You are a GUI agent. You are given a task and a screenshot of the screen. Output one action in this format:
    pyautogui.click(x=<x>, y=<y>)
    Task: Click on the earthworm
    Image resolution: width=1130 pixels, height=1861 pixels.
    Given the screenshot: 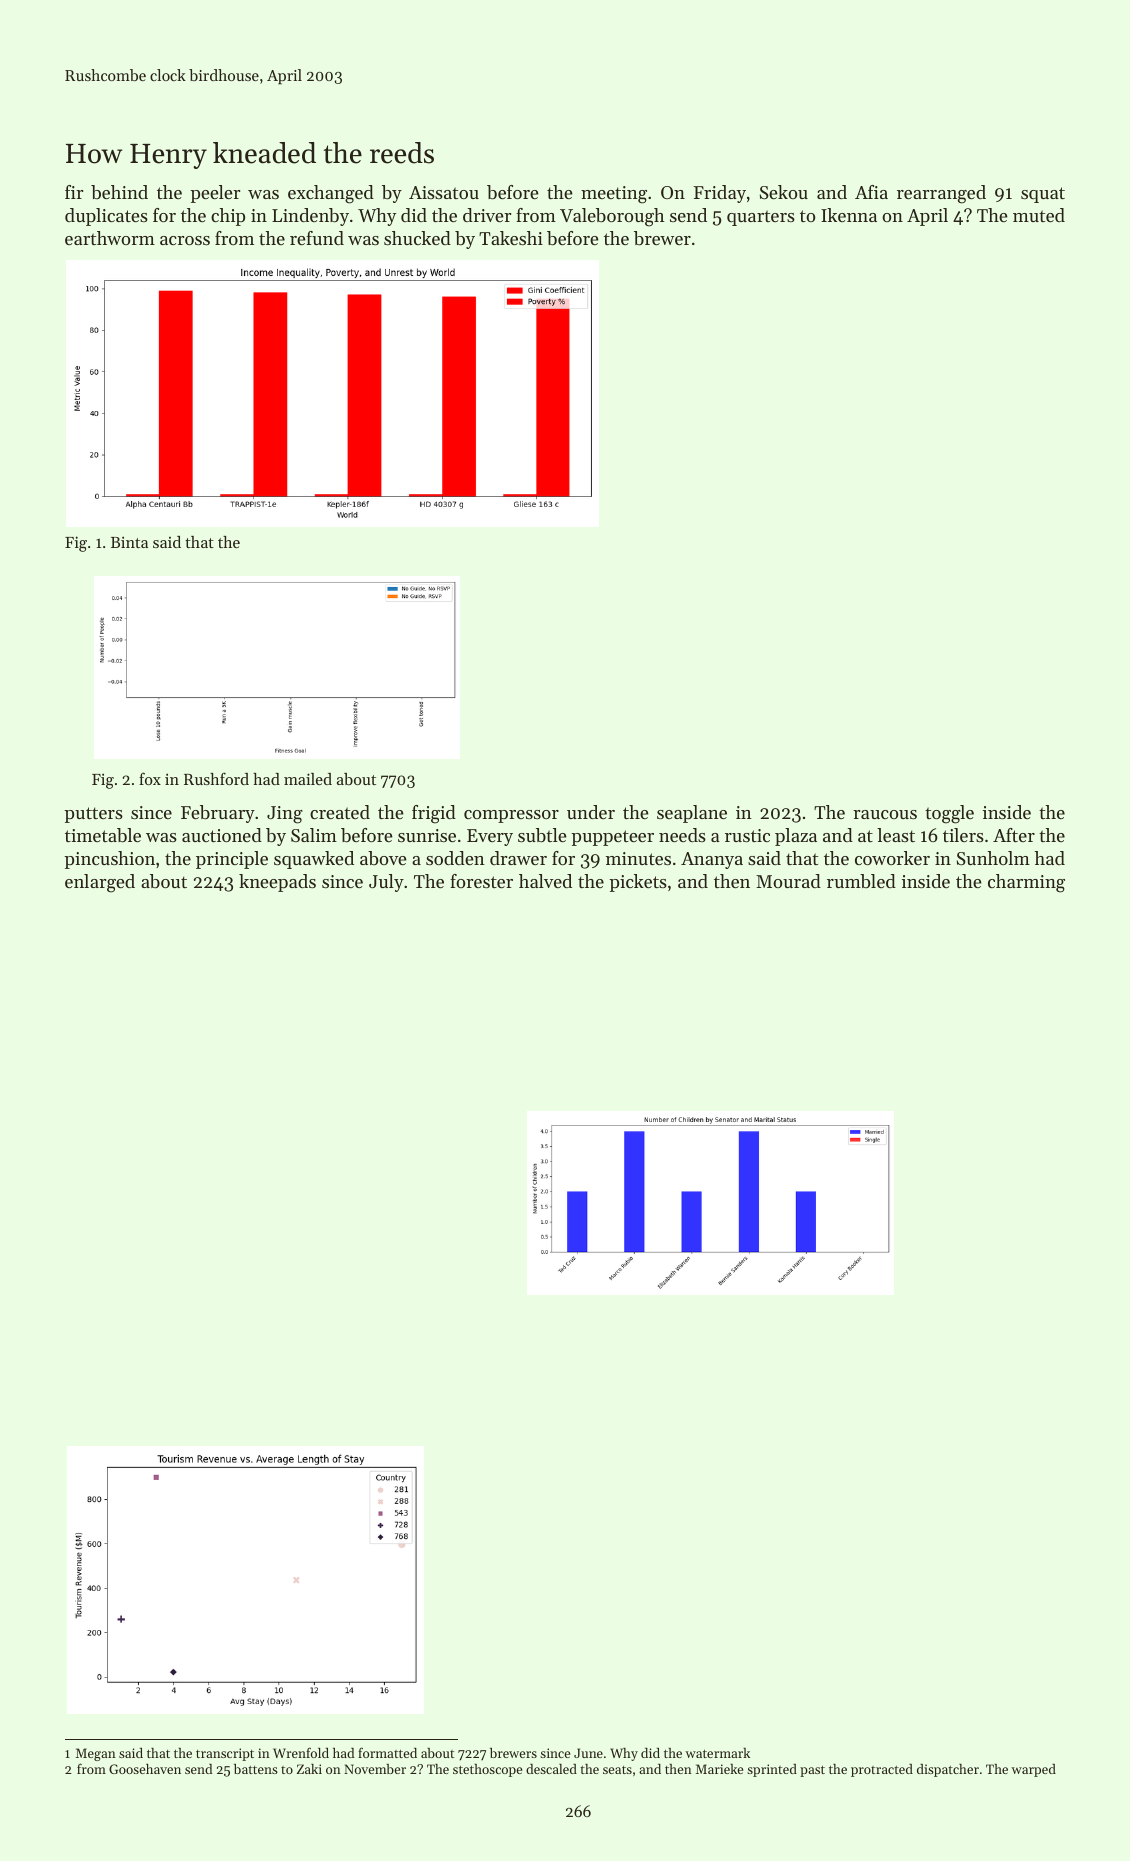 What is the action you would take?
    pyautogui.click(x=110, y=238)
